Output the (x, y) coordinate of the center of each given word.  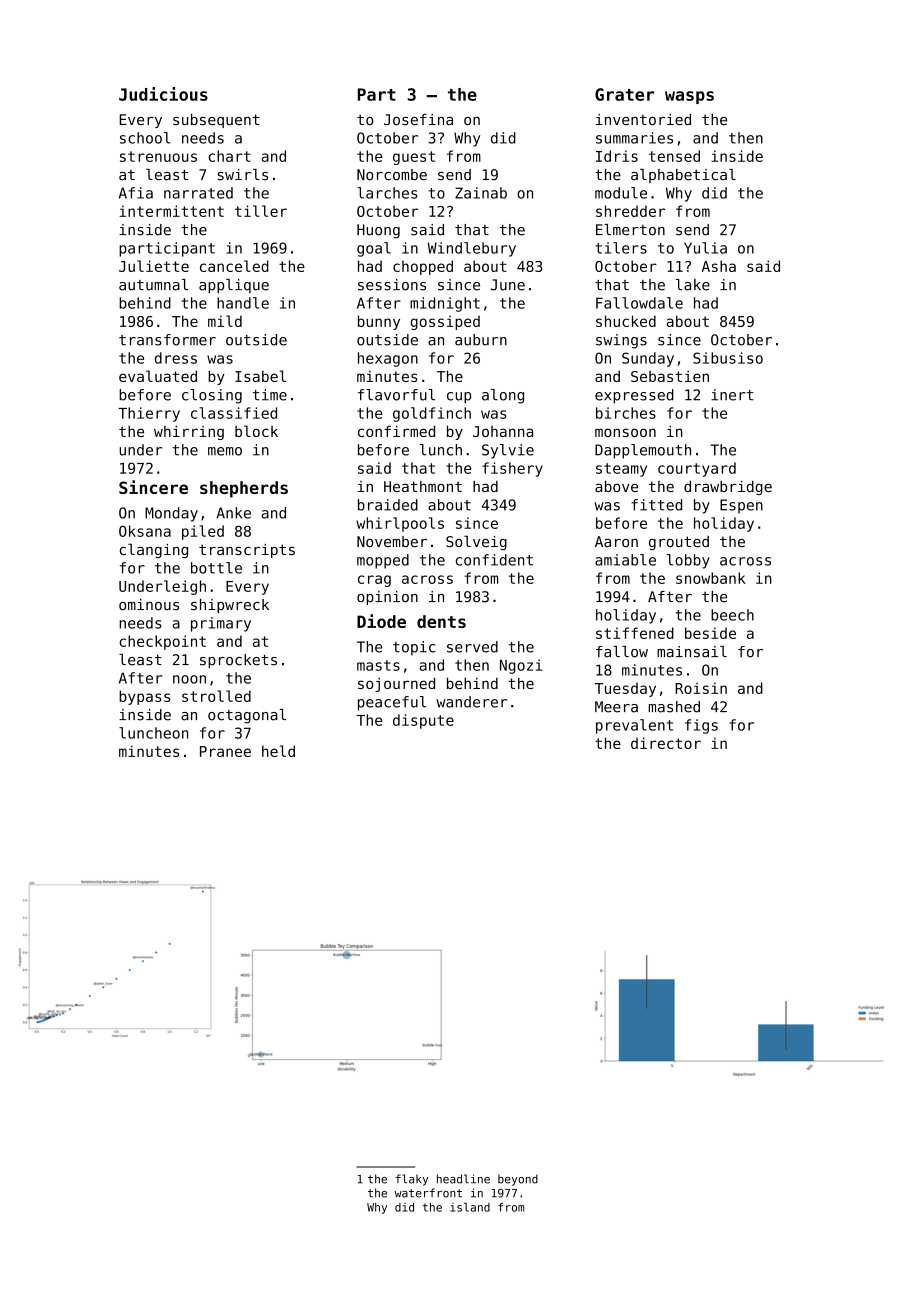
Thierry (149, 414)
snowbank (711, 578)
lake (693, 285)
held (278, 751)
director (666, 743)
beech (732, 615)
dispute (423, 721)
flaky (412, 1180)
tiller (261, 211)
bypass (145, 697)
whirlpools (400, 524)
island (470, 1207)
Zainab (481, 193)
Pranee (225, 751)
